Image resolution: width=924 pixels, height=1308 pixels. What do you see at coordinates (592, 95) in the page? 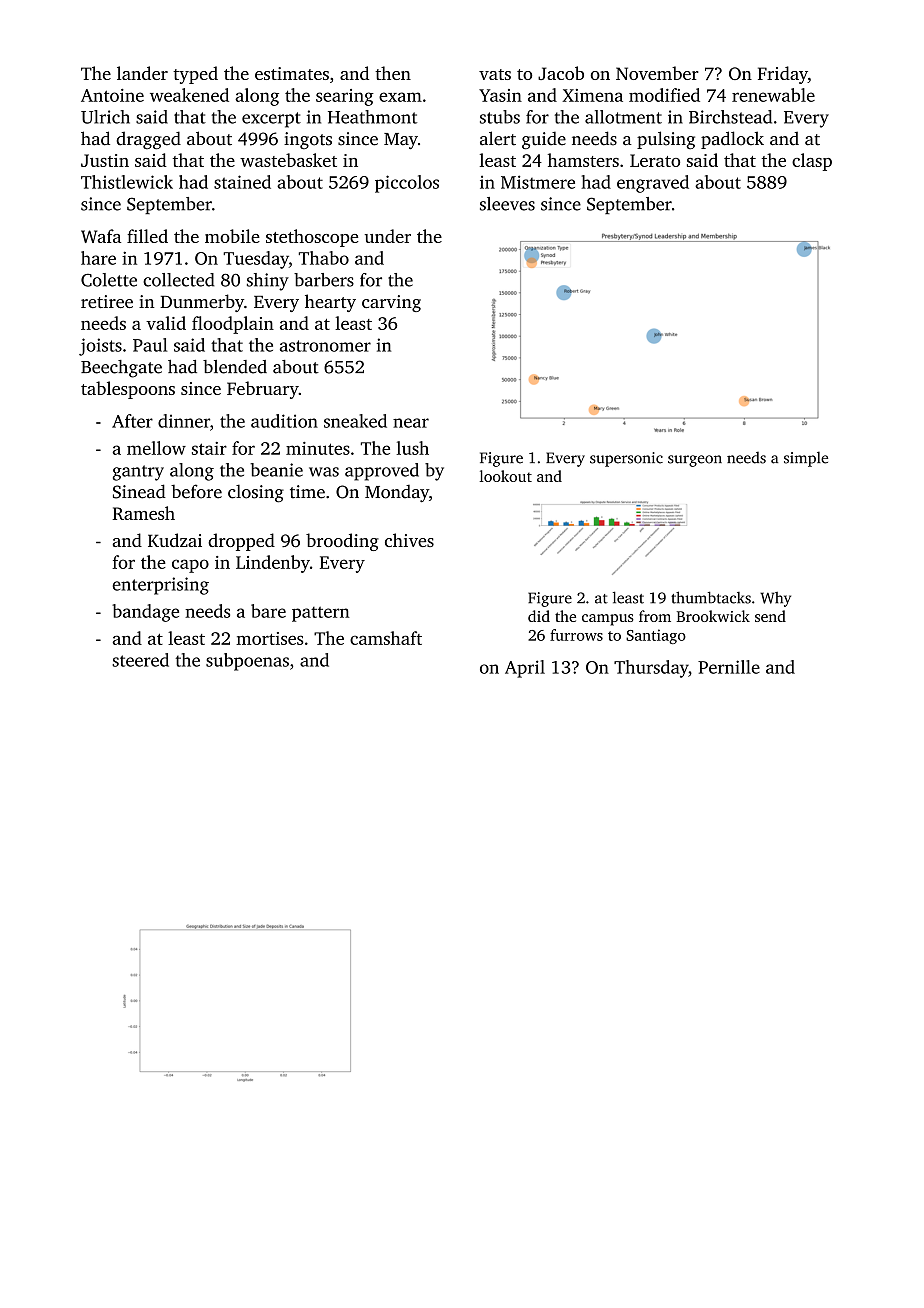
I see `Ximena` at bounding box center [592, 95].
